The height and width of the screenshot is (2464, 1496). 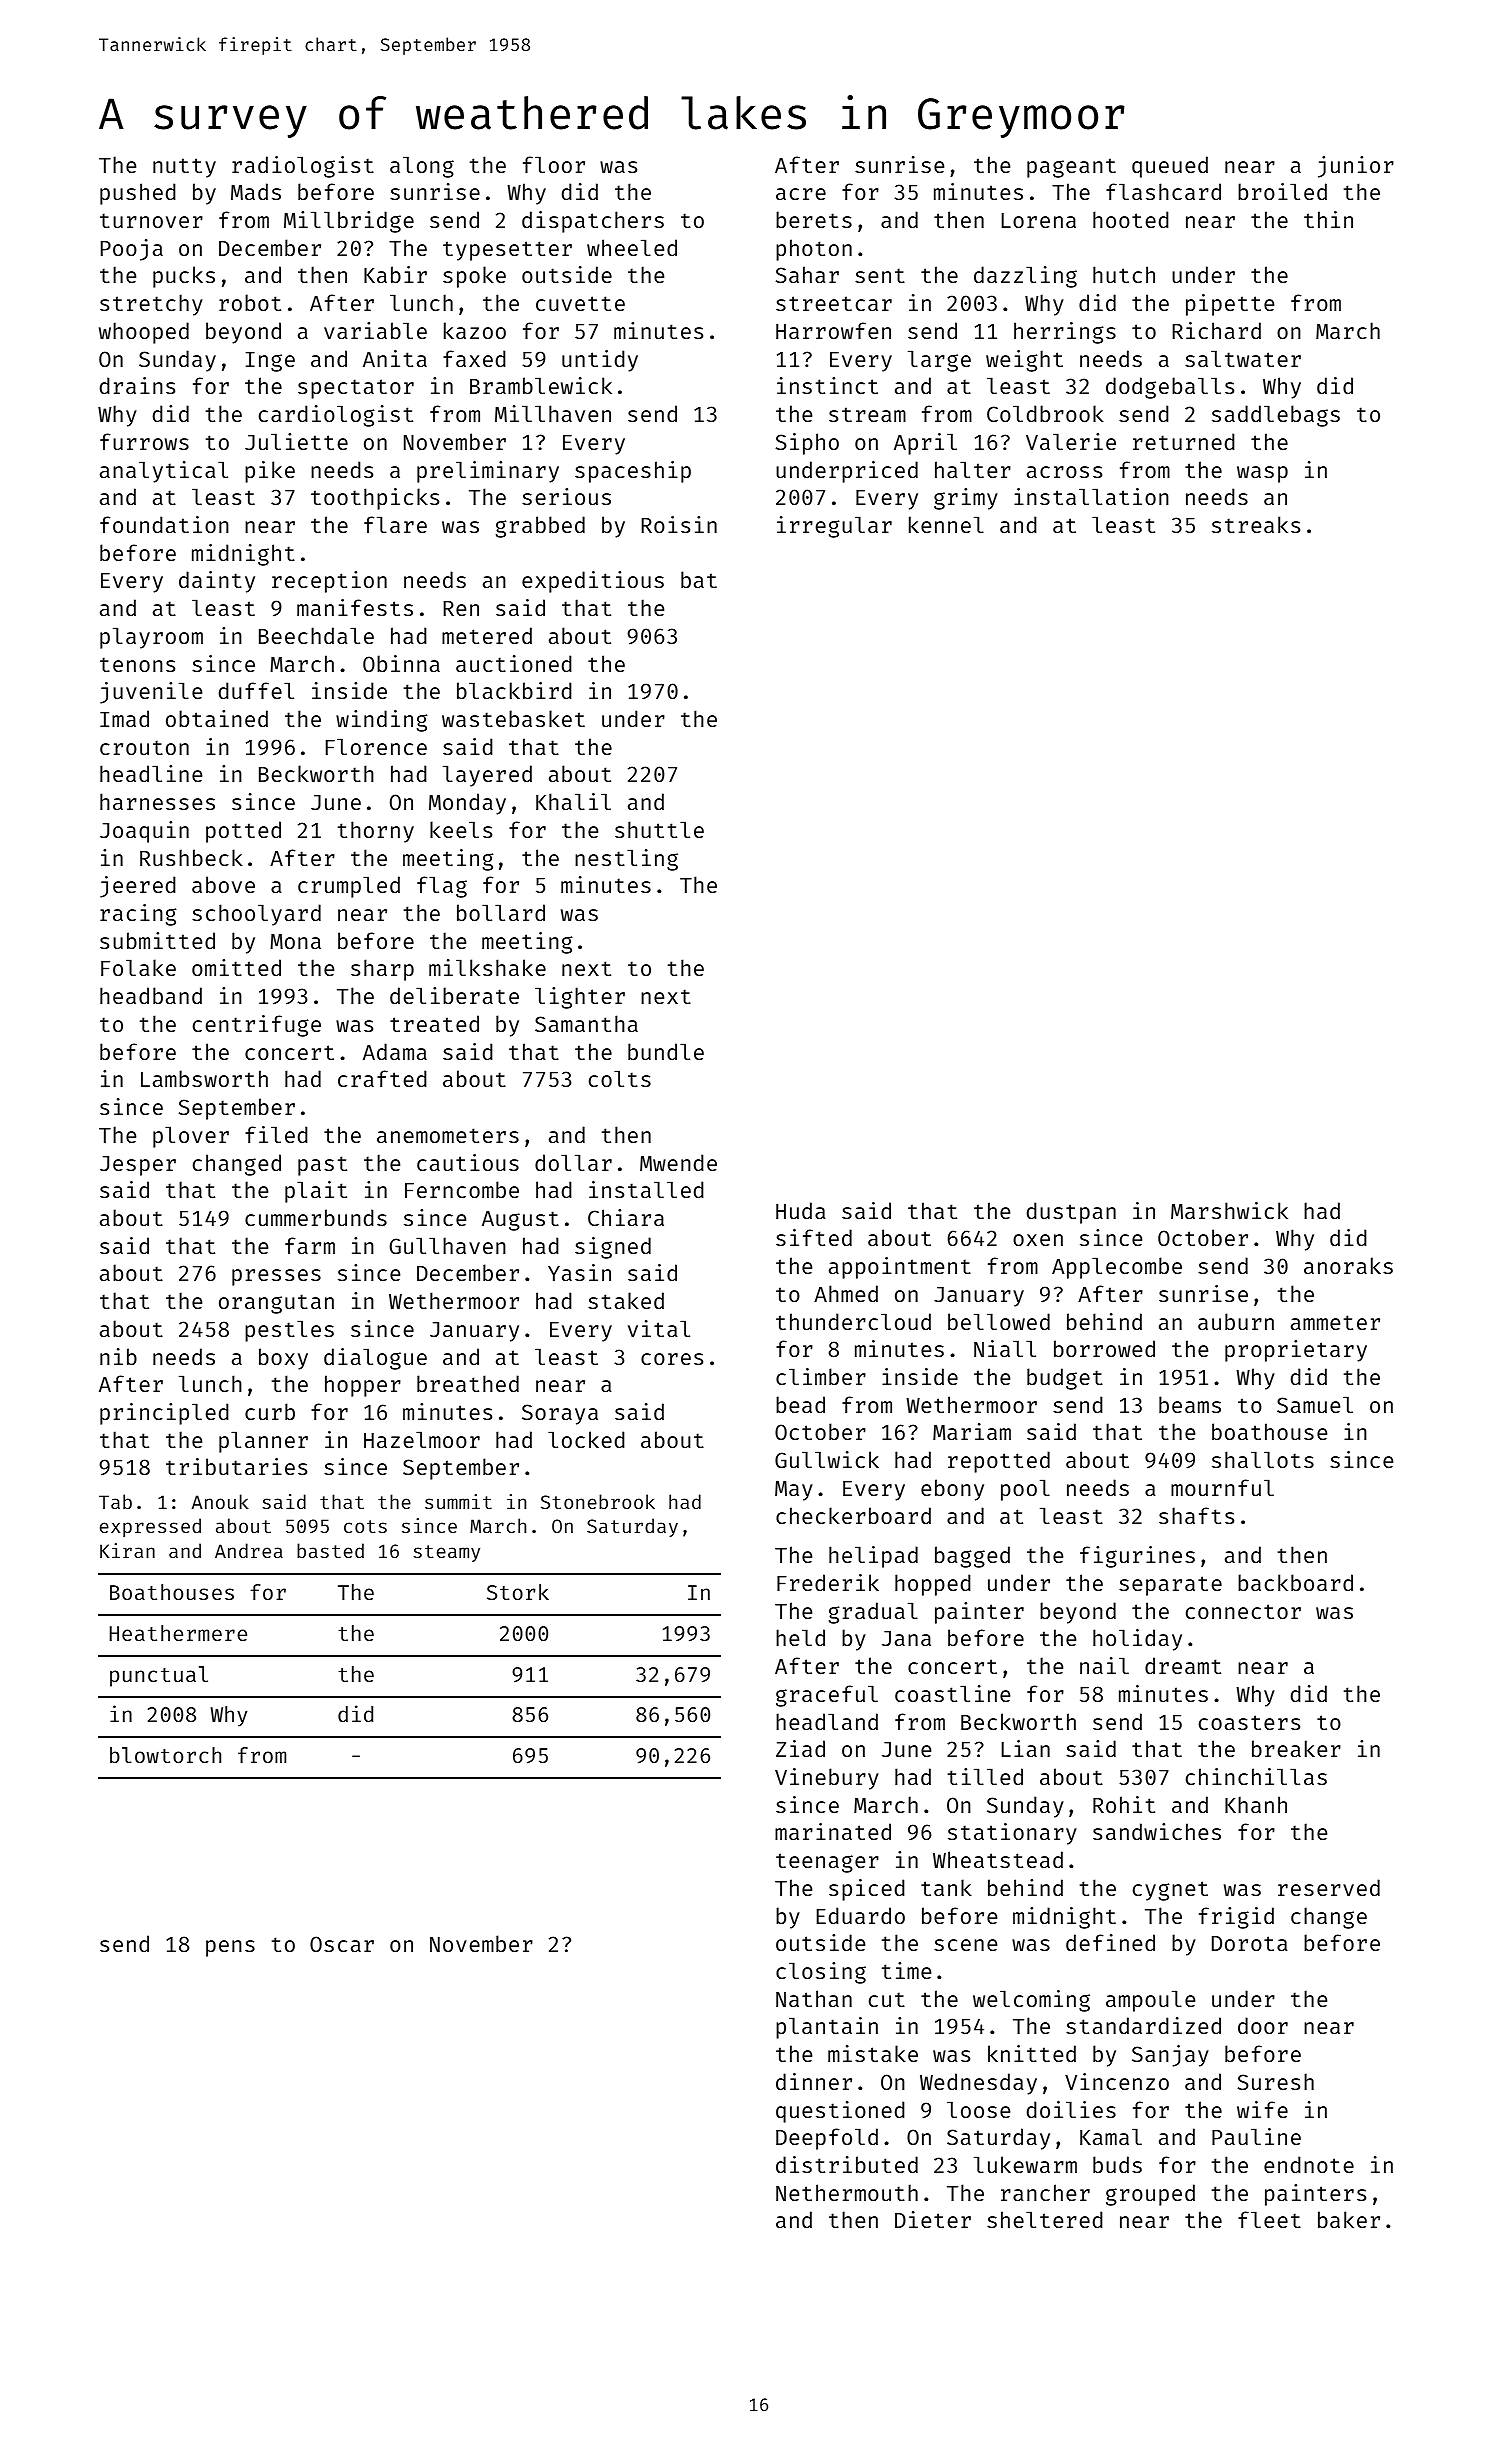 What do you see at coordinates (659, 1328) in the screenshot?
I see `vital` at bounding box center [659, 1328].
